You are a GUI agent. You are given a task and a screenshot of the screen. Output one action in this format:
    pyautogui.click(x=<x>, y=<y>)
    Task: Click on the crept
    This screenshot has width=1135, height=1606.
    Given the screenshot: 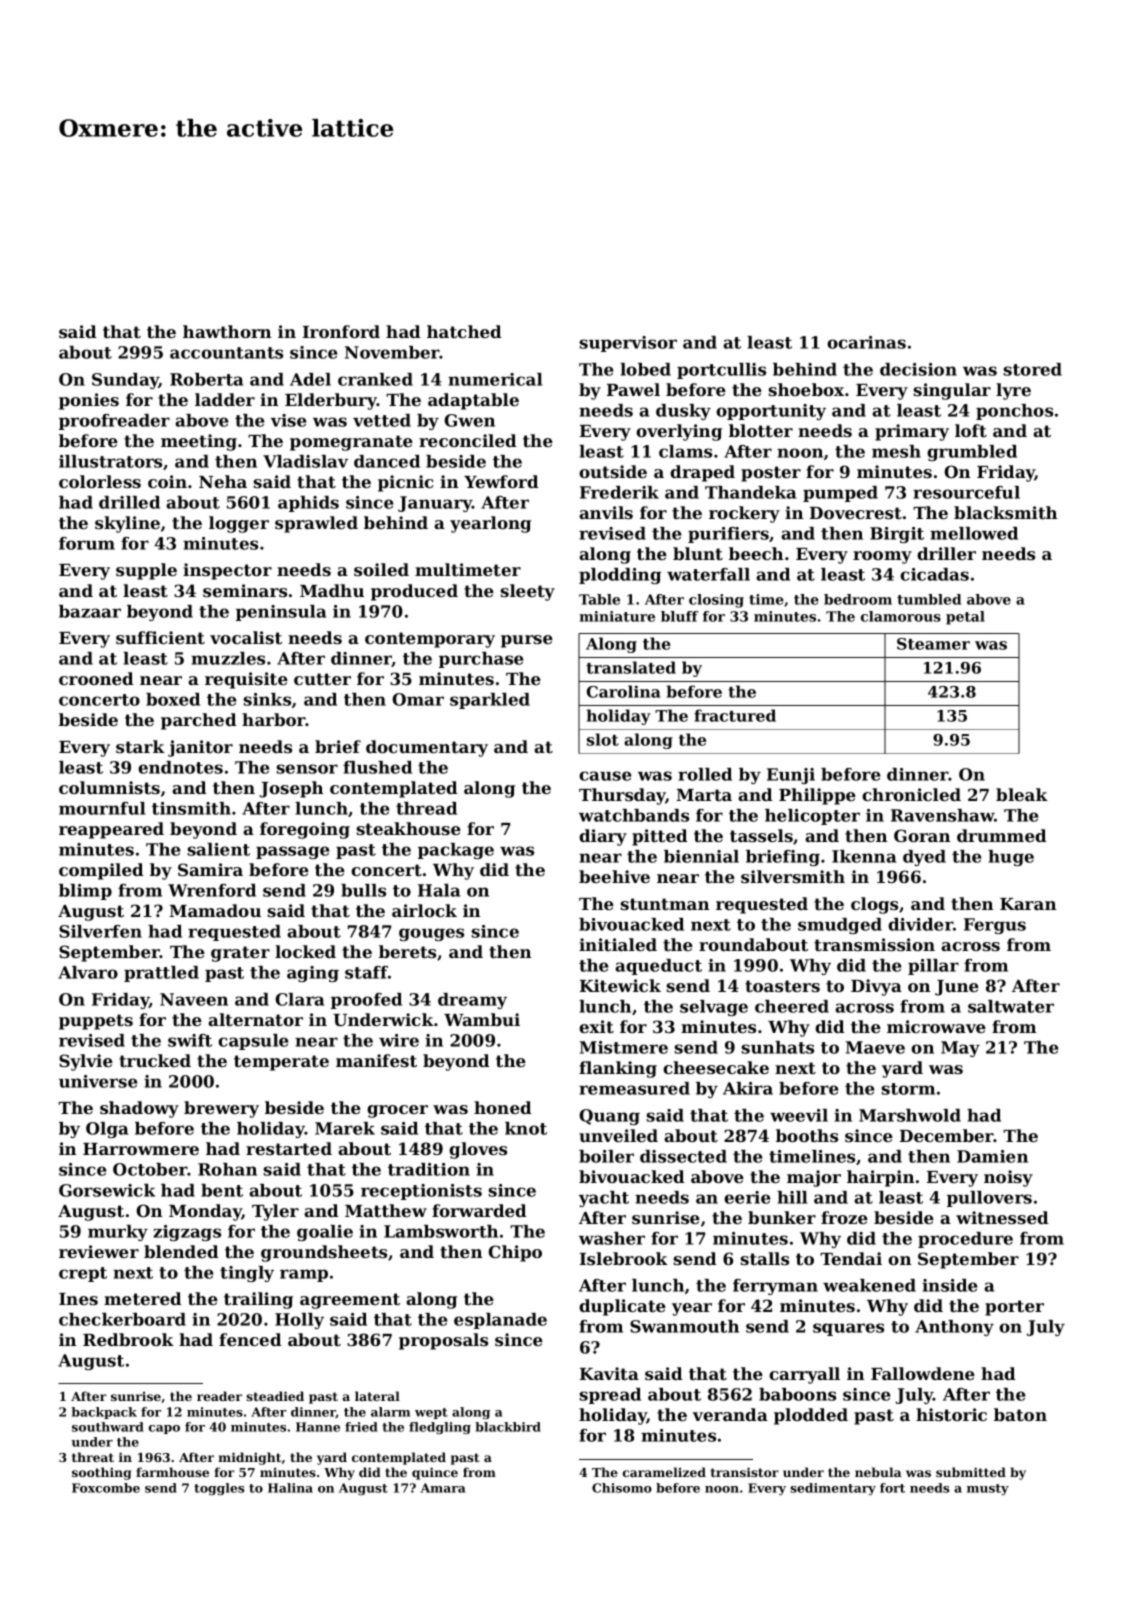 What is the action you would take?
    pyautogui.click(x=83, y=1274)
